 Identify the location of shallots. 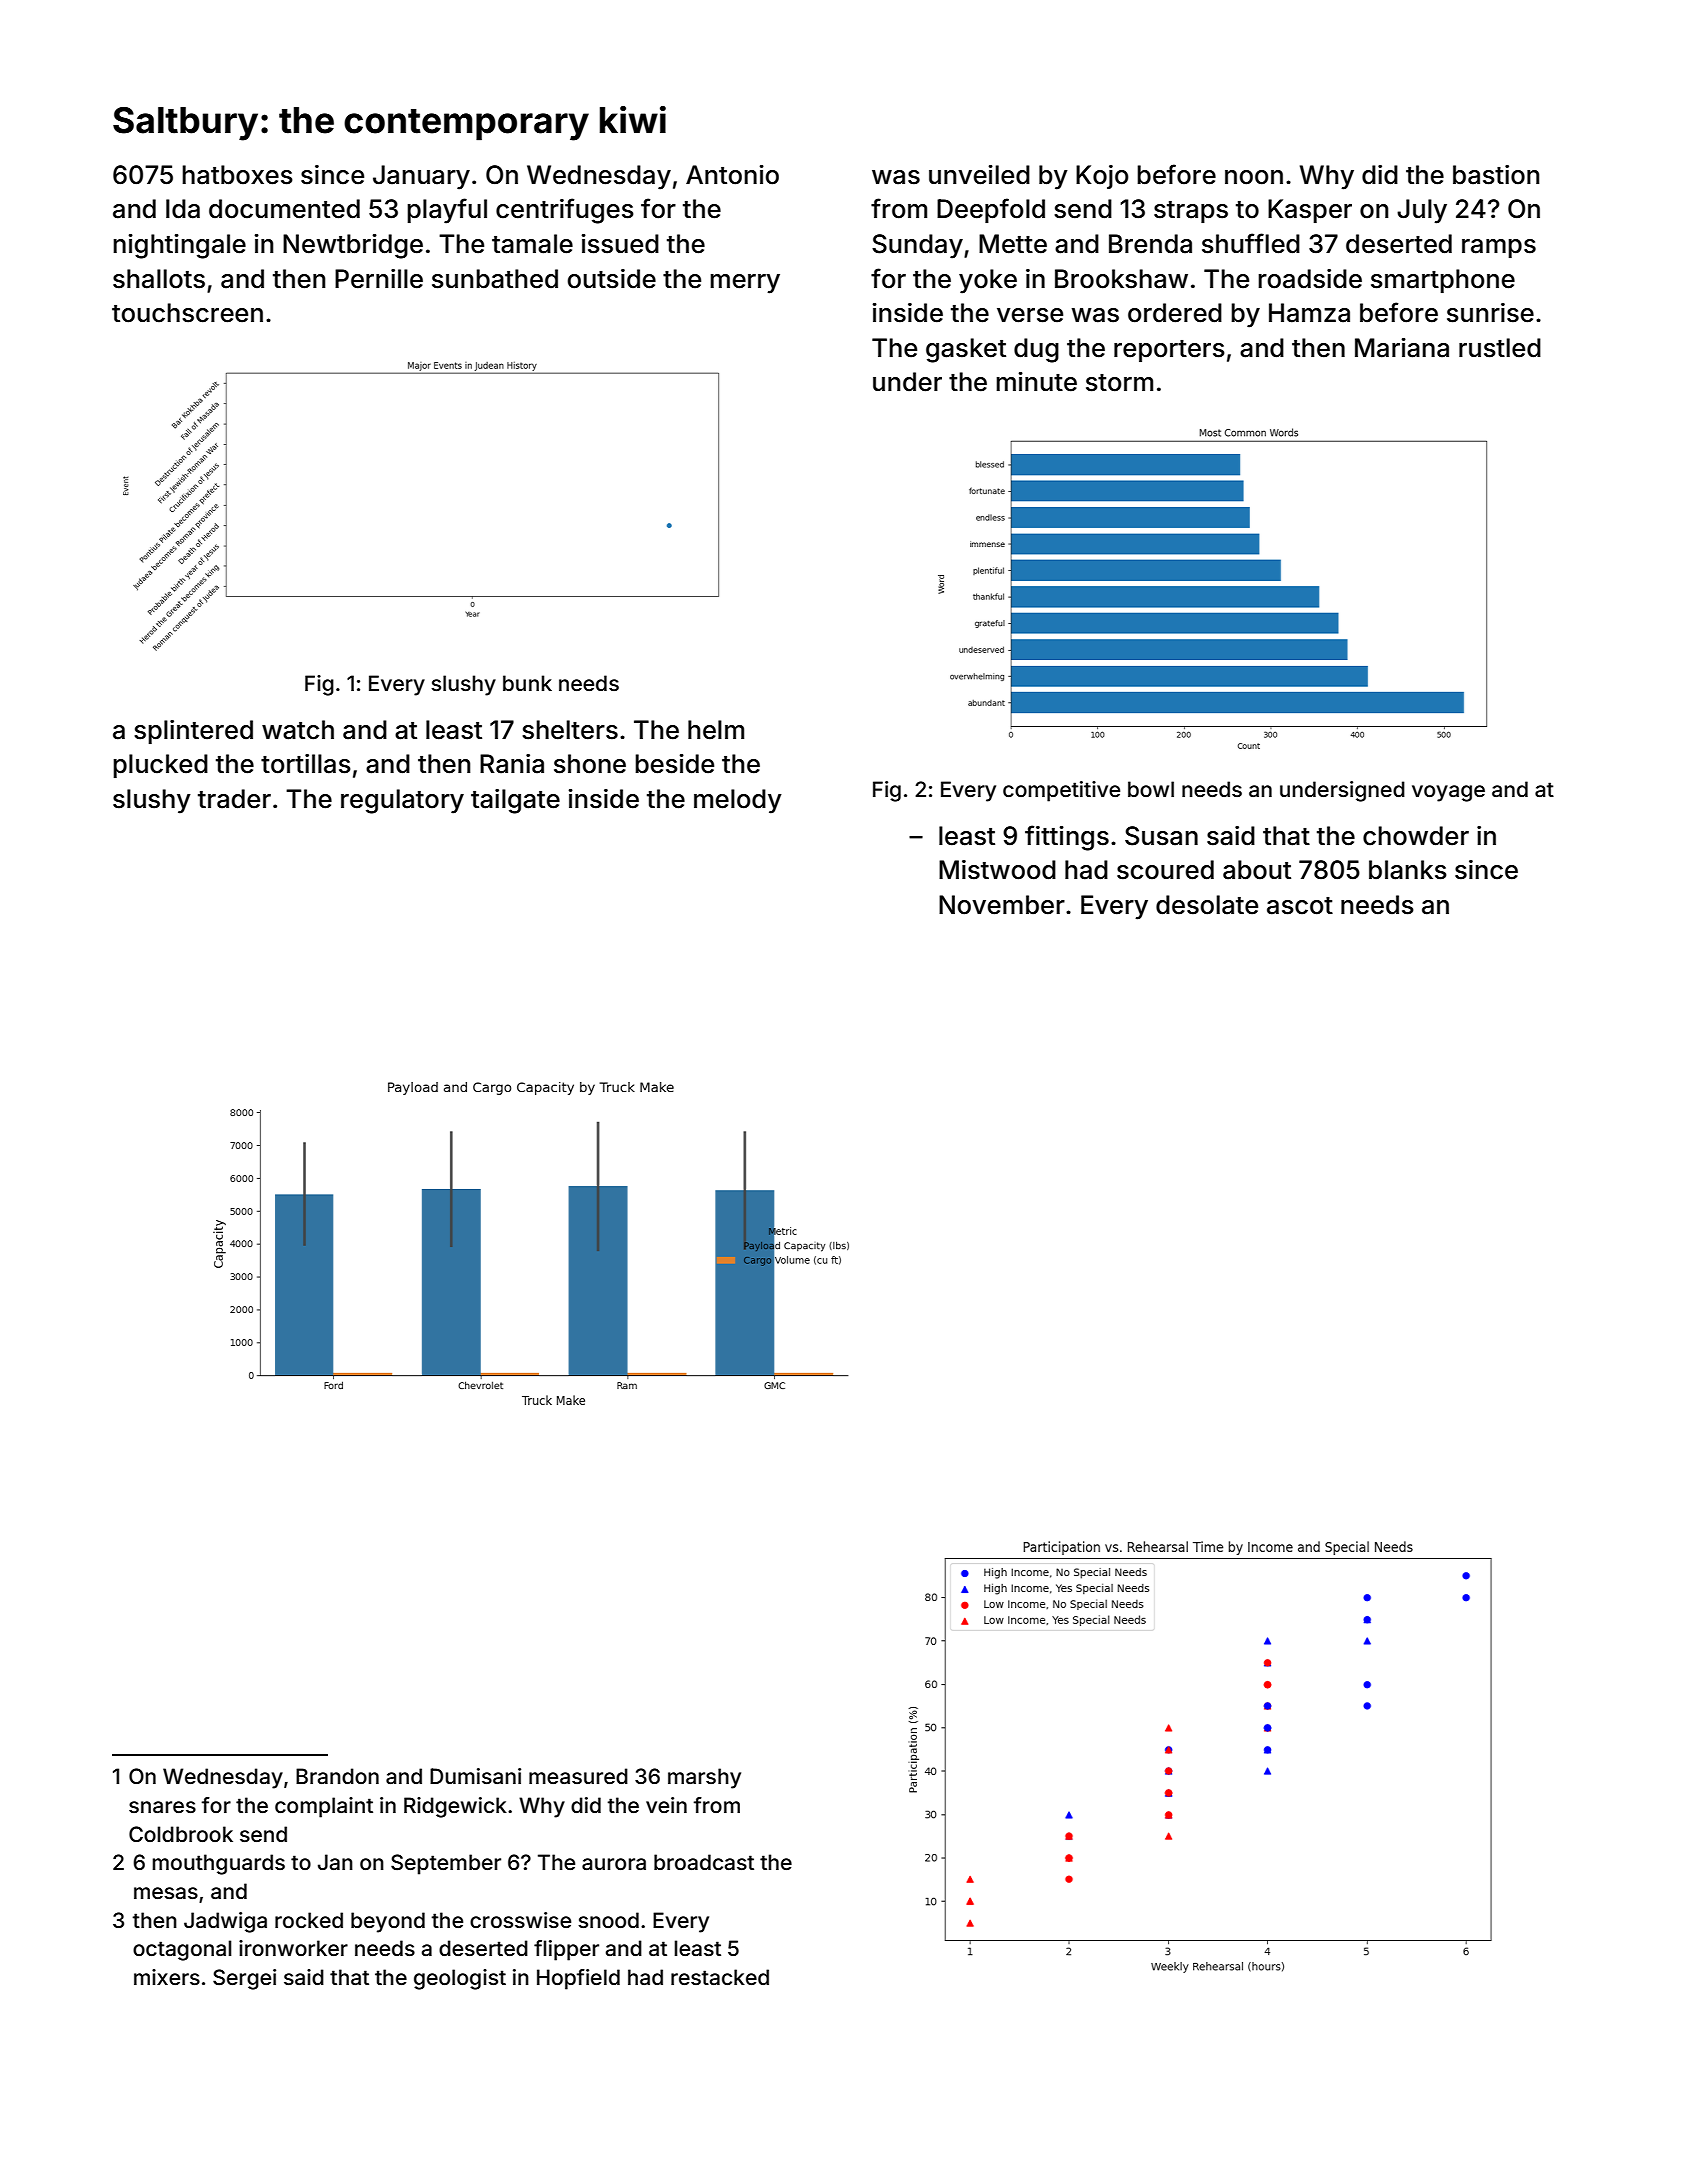
(159, 279).
